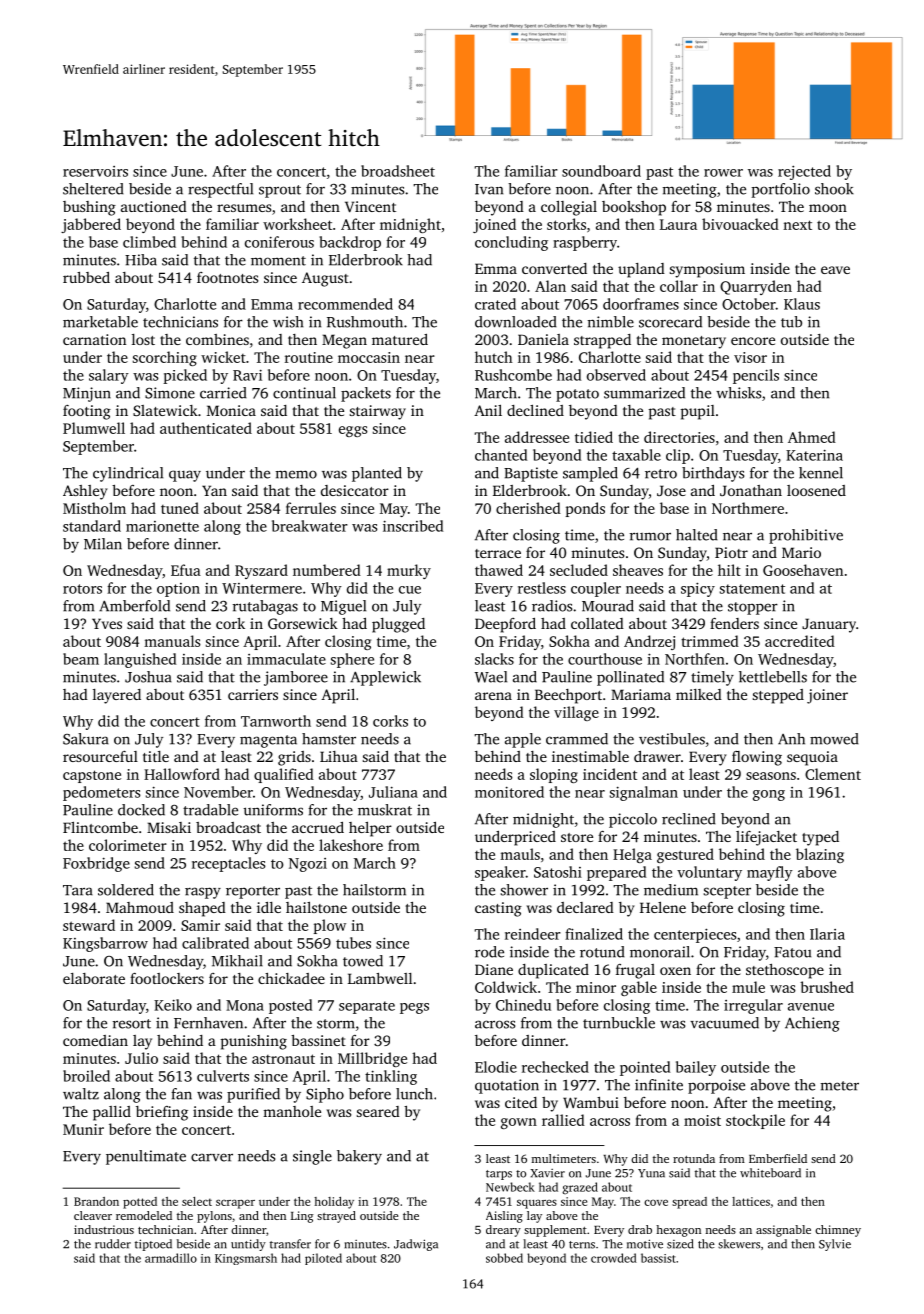 This screenshot has height=1314, width=924. What do you see at coordinates (113, 1244) in the screenshot?
I see `rudder` at bounding box center [113, 1244].
